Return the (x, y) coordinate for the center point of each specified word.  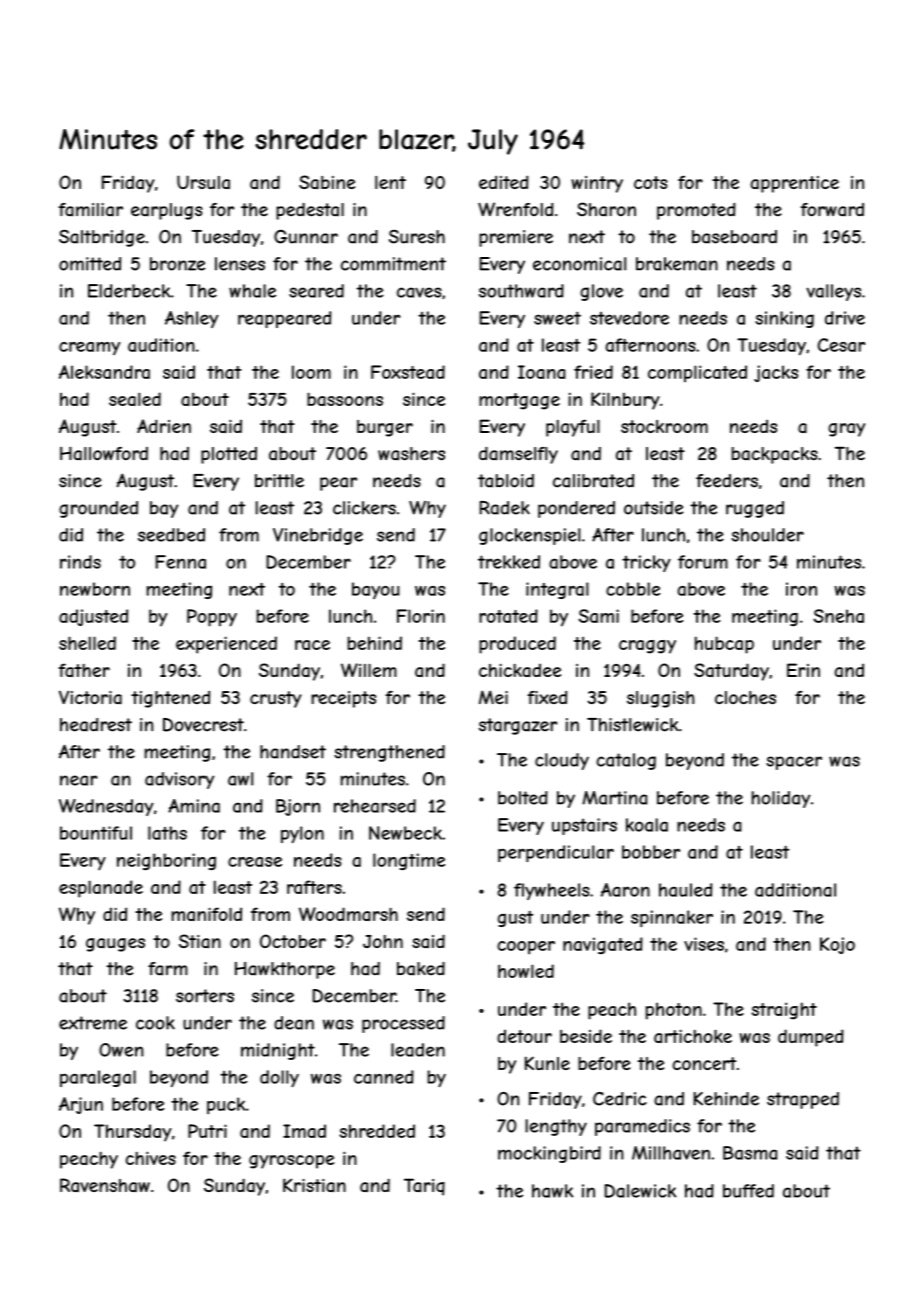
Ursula (203, 182)
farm (168, 969)
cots (651, 182)
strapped (803, 1100)
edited (503, 182)
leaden (418, 1050)
